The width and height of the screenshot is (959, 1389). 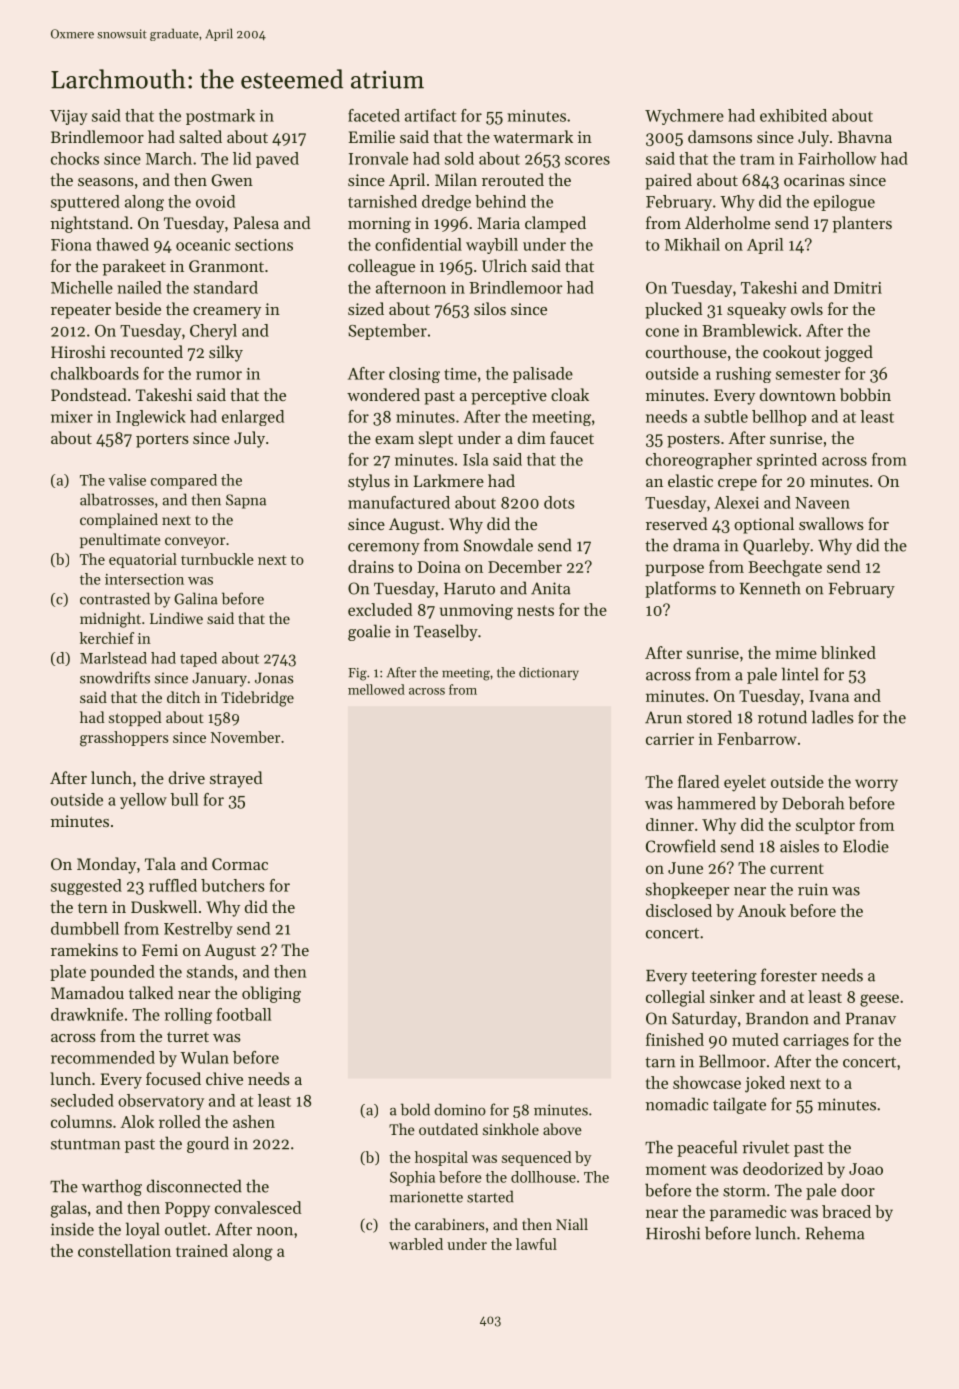 What do you see at coordinates (813, 889) in the screenshot?
I see `ruin` at bounding box center [813, 889].
